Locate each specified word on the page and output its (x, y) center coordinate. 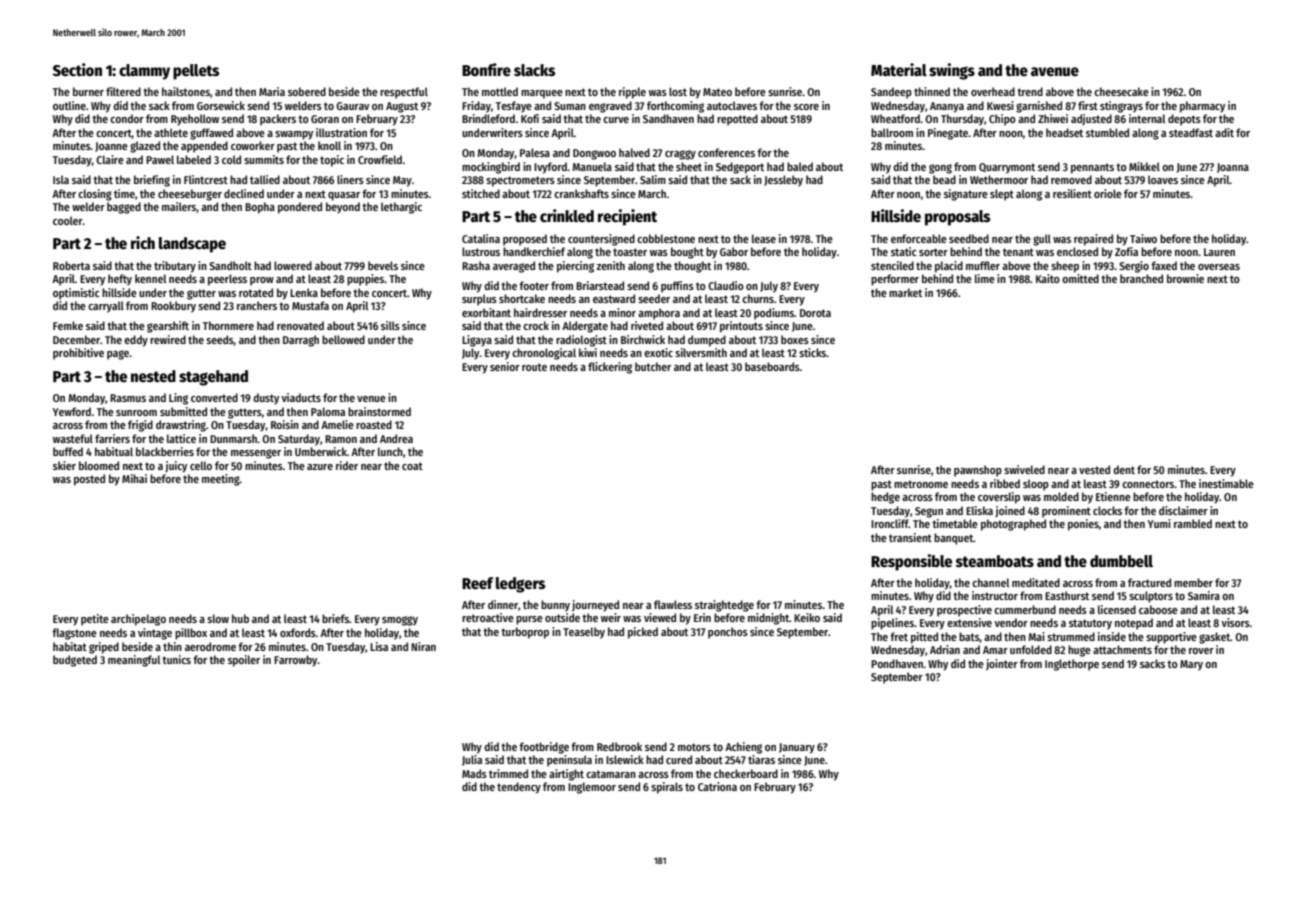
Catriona (717, 786)
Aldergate (585, 327)
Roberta (71, 265)
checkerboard (746, 773)
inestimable (1226, 483)
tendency (519, 788)
